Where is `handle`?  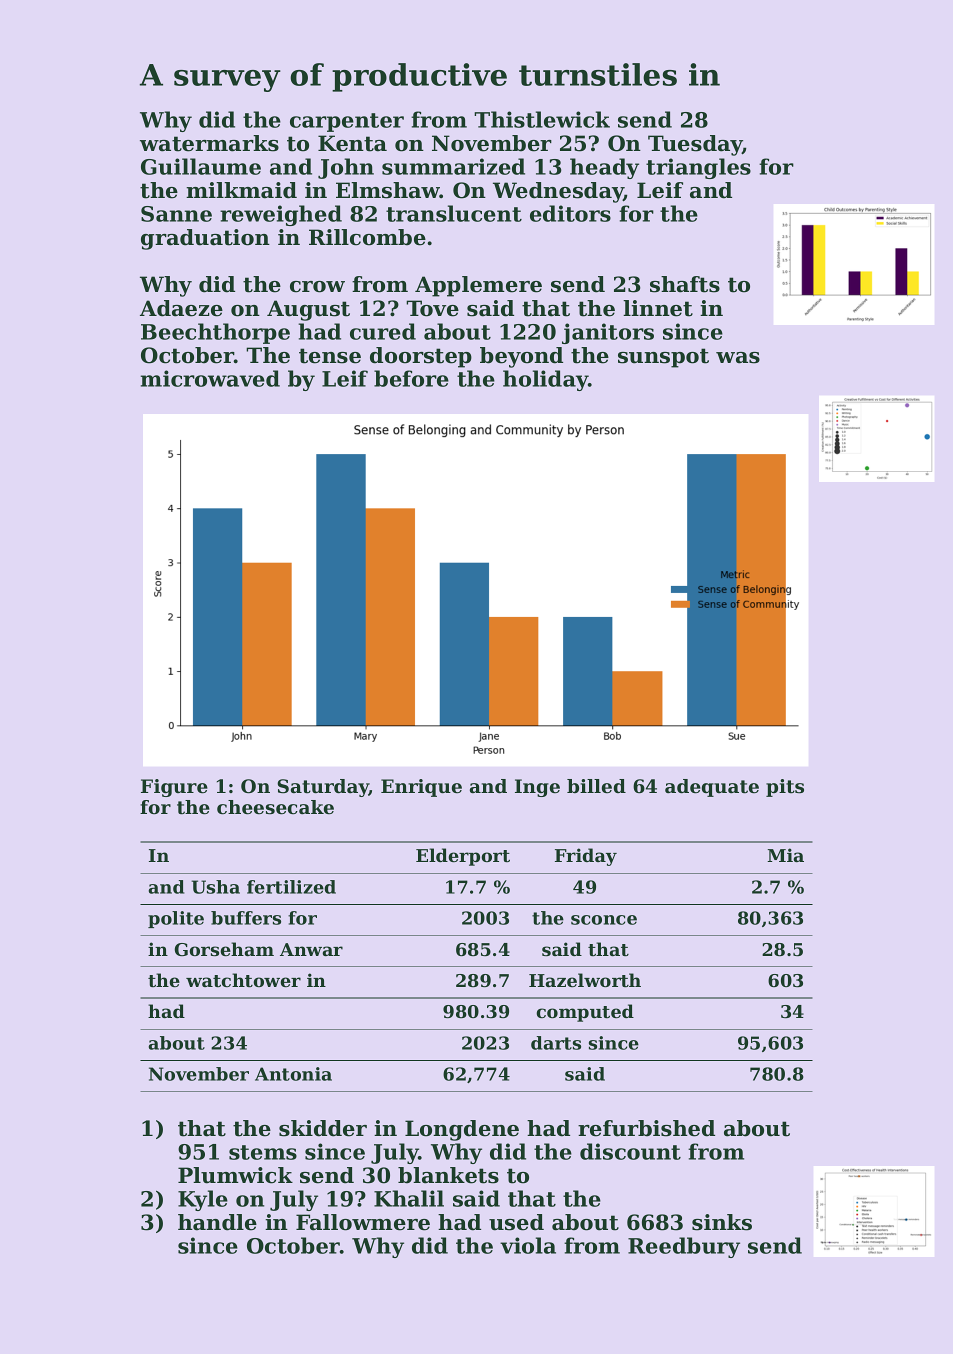
handle is located at coordinates (217, 1222).
